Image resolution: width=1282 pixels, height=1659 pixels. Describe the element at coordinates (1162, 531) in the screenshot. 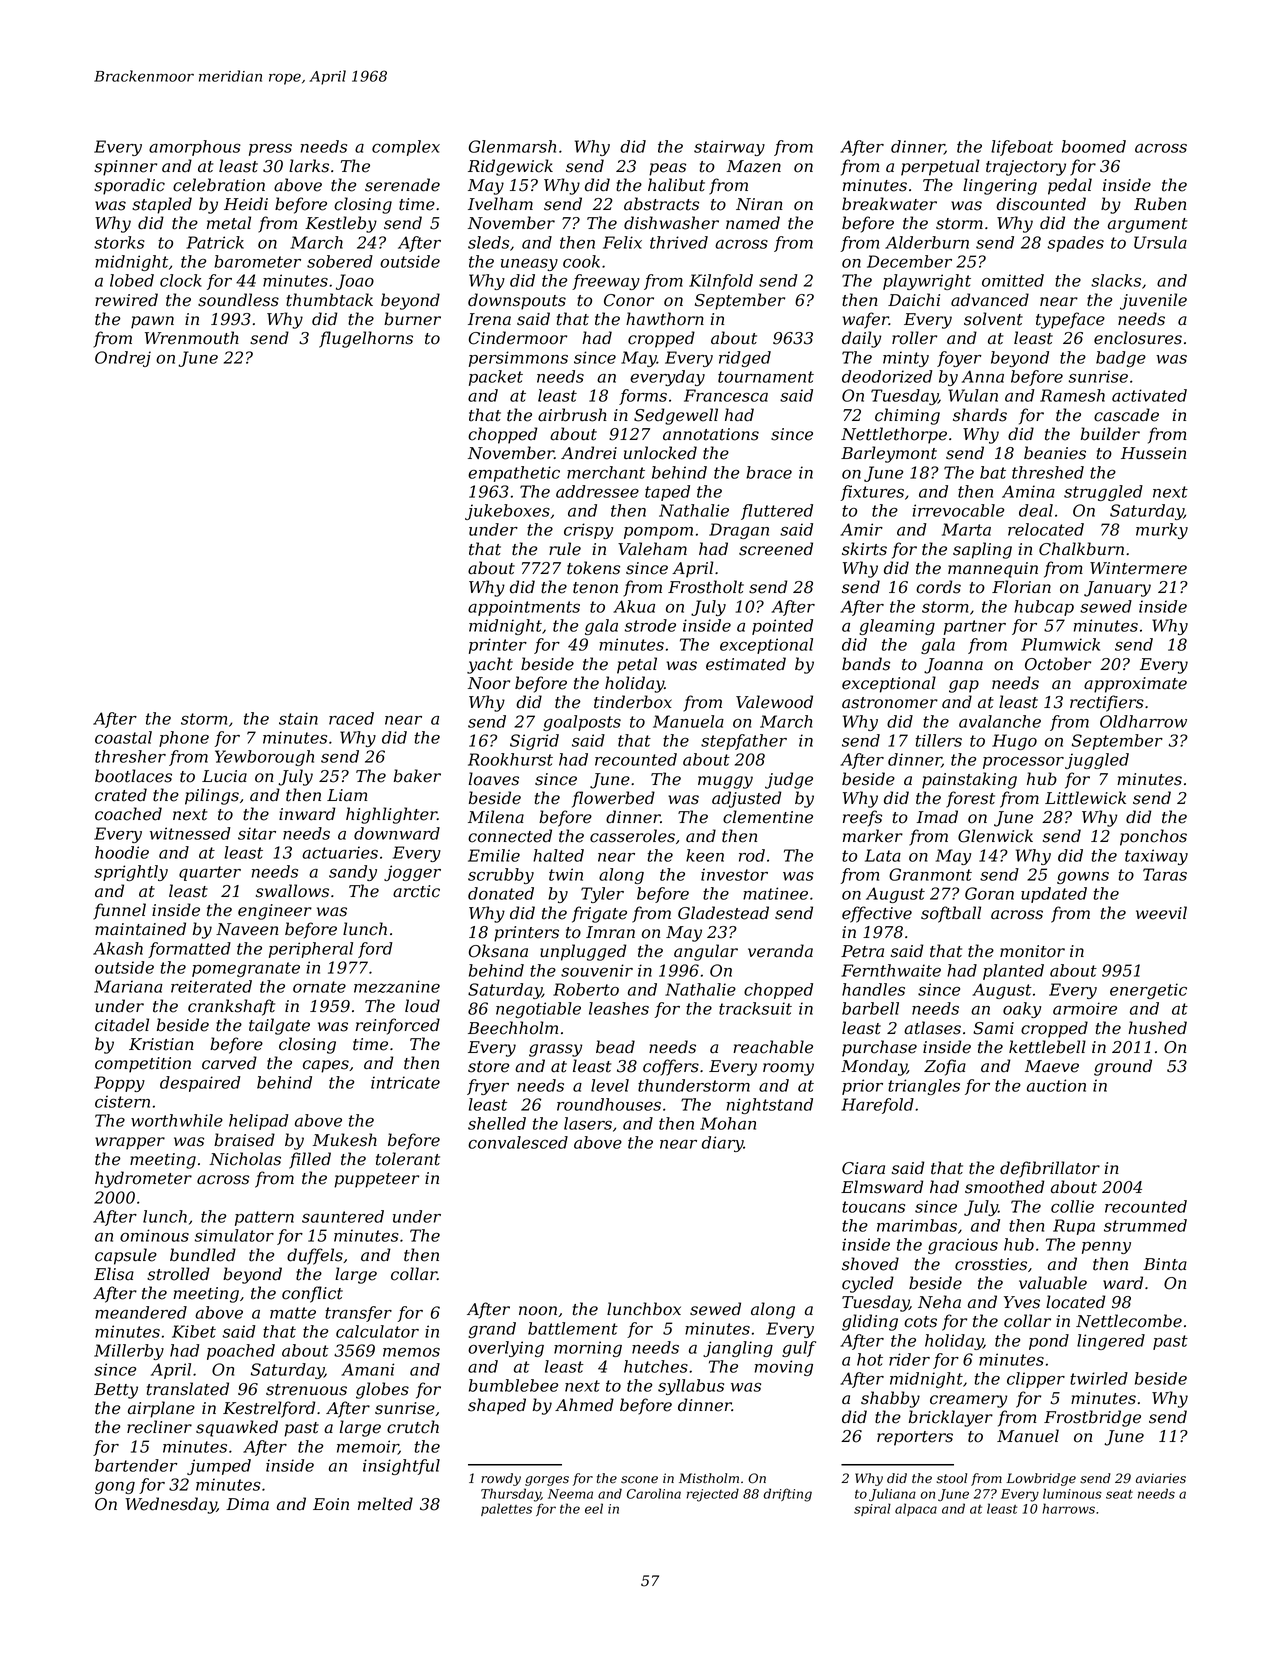

I see `murky` at that location.
